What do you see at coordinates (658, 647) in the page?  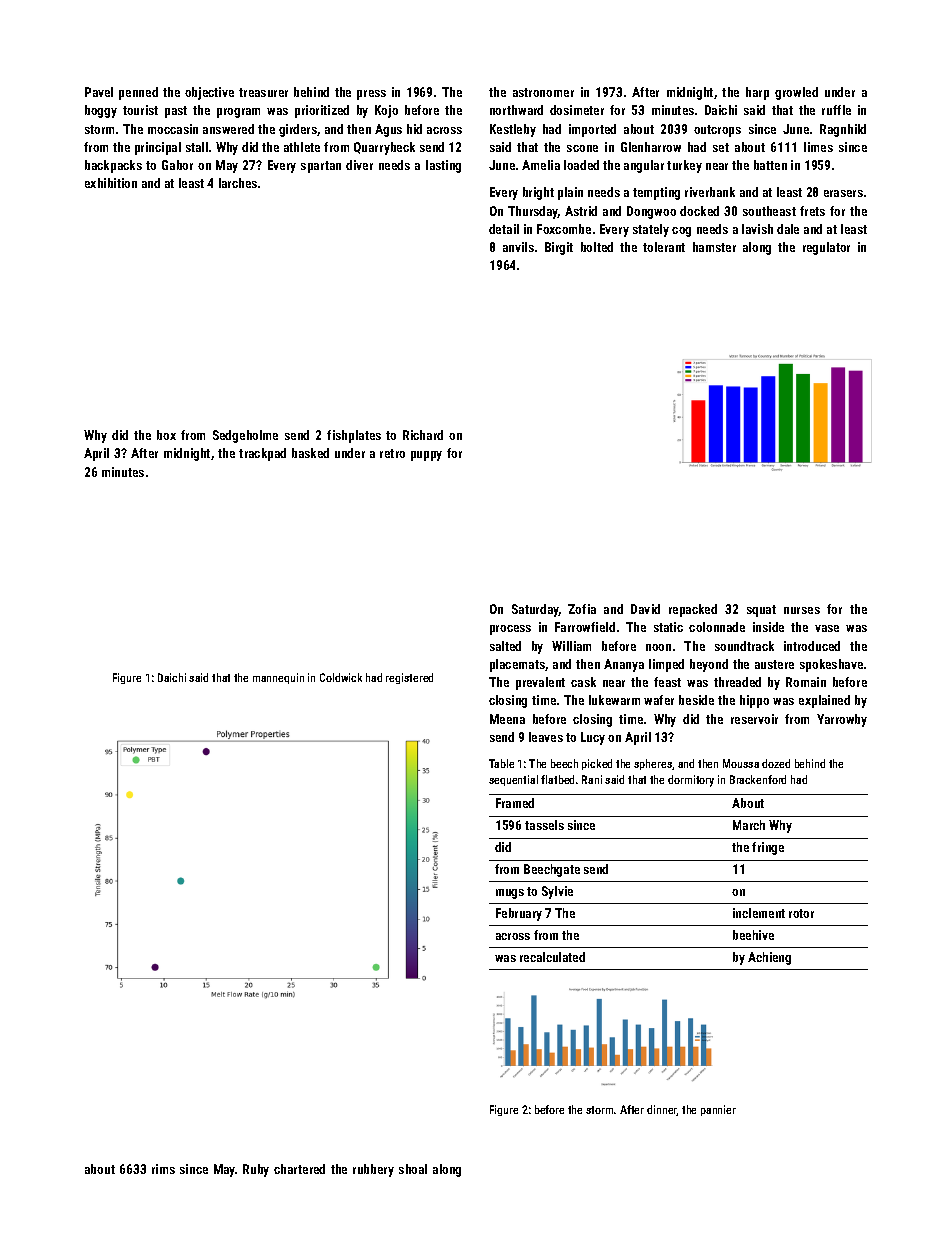 I see `noon` at bounding box center [658, 647].
